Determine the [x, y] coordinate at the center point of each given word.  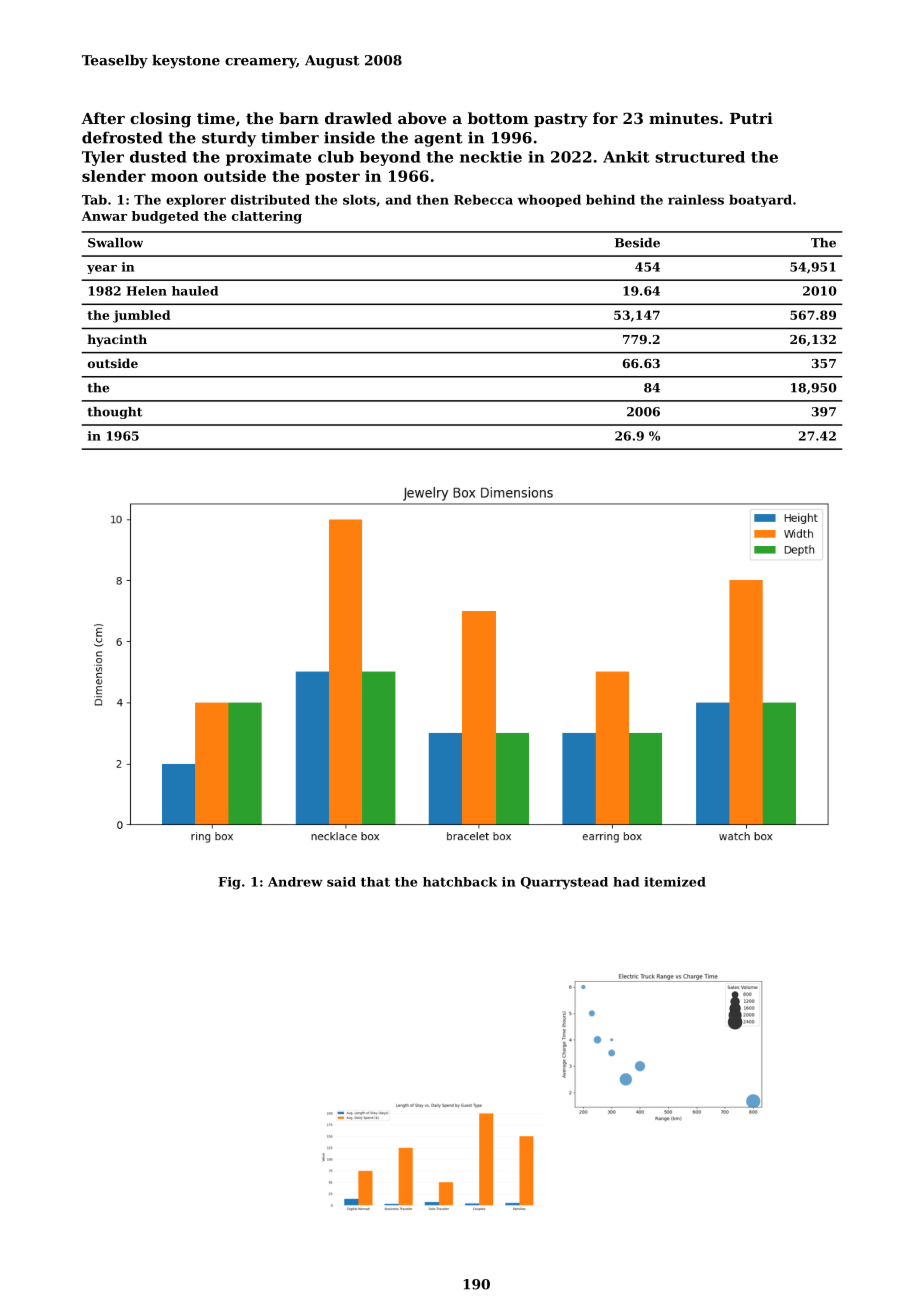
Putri [751, 118]
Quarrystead [564, 883]
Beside [637, 243]
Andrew [295, 882]
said [341, 882]
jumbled [142, 316]
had [626, 882]
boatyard [760, 200]
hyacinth [117, 340]
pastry [561, 120]
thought [115, 413]
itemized [675, 882]
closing [160, 120]
